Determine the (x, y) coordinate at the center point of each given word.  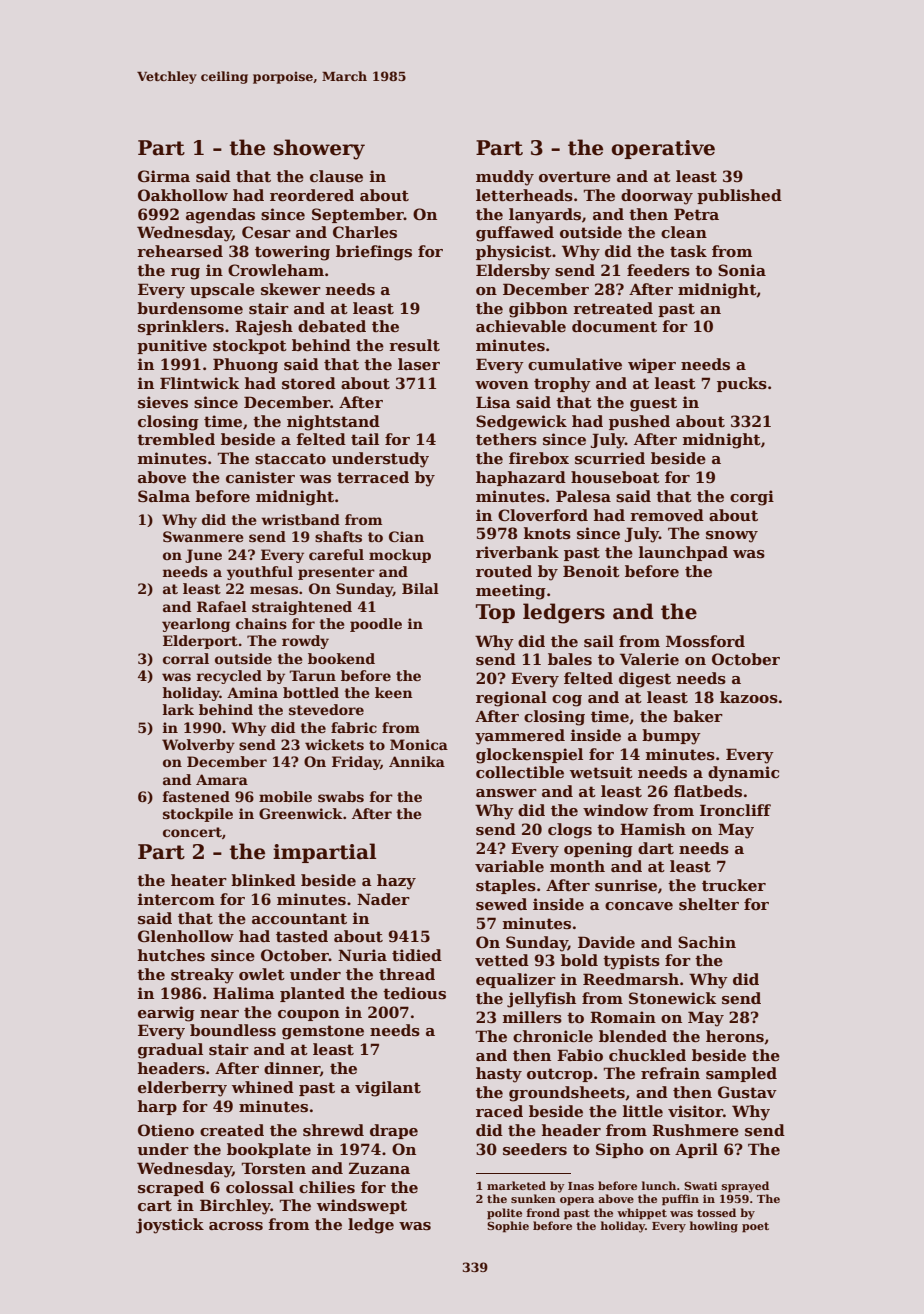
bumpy (671, 737)
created (232, 1130)
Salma (164, 496)
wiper (652, 365)
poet (755, 1227)
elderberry (182, 1089)
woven (502, 385)
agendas (220, 216)
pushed (639, 422)
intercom (176, 899)
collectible (520, 772)
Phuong (245, 366)
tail (365, 439)
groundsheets (567, 1094)
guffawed (515, 234)
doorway (657, 197)
